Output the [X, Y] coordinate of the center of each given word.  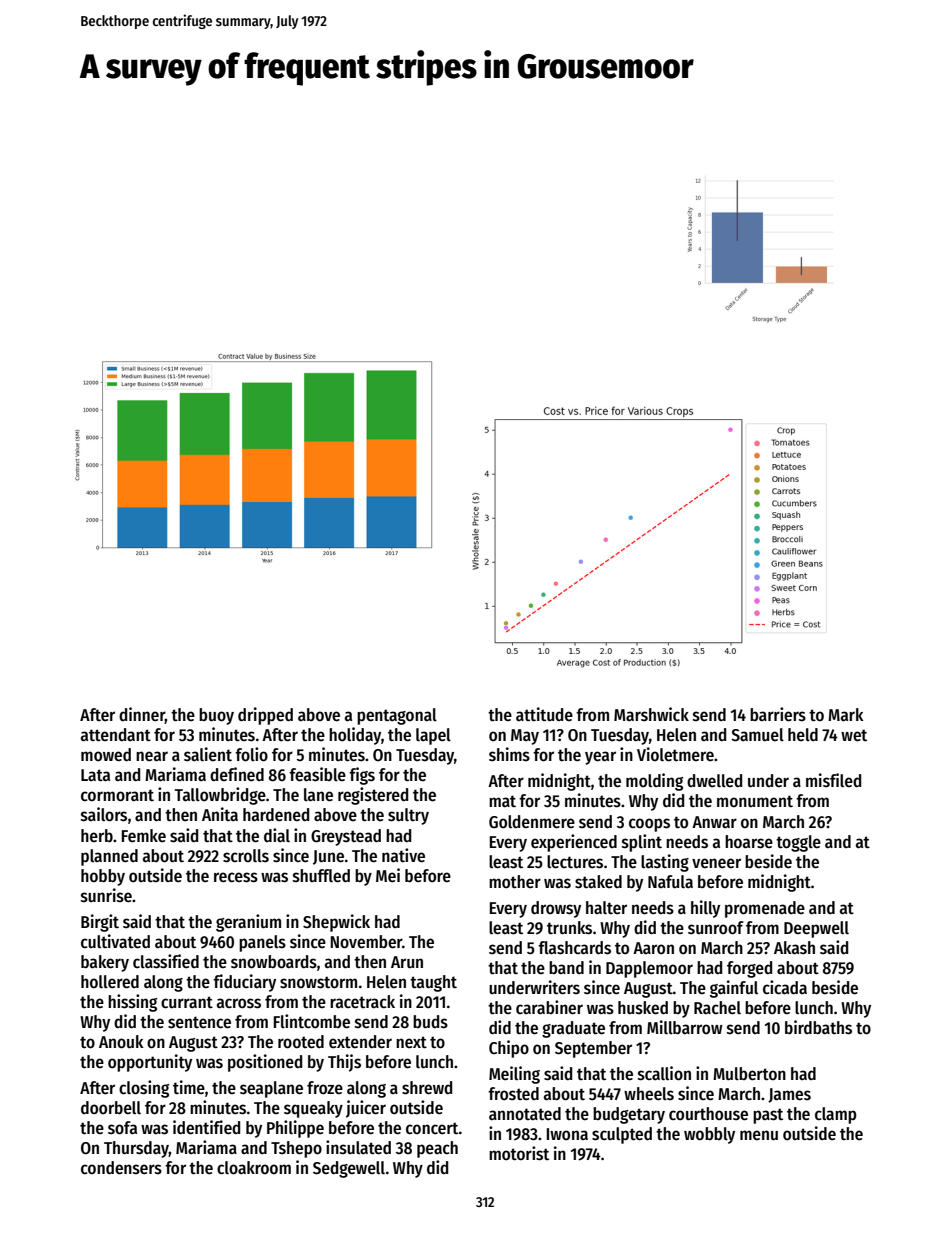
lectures [575, 862]
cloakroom [254, 1168]
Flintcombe [312, 1021]
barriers [778, 714]
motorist [519, 1153]
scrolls [246, 856]
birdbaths [818, 1027]
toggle [798, 843]
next [411, 1042]
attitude [544, 714]
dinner [142, 715]
